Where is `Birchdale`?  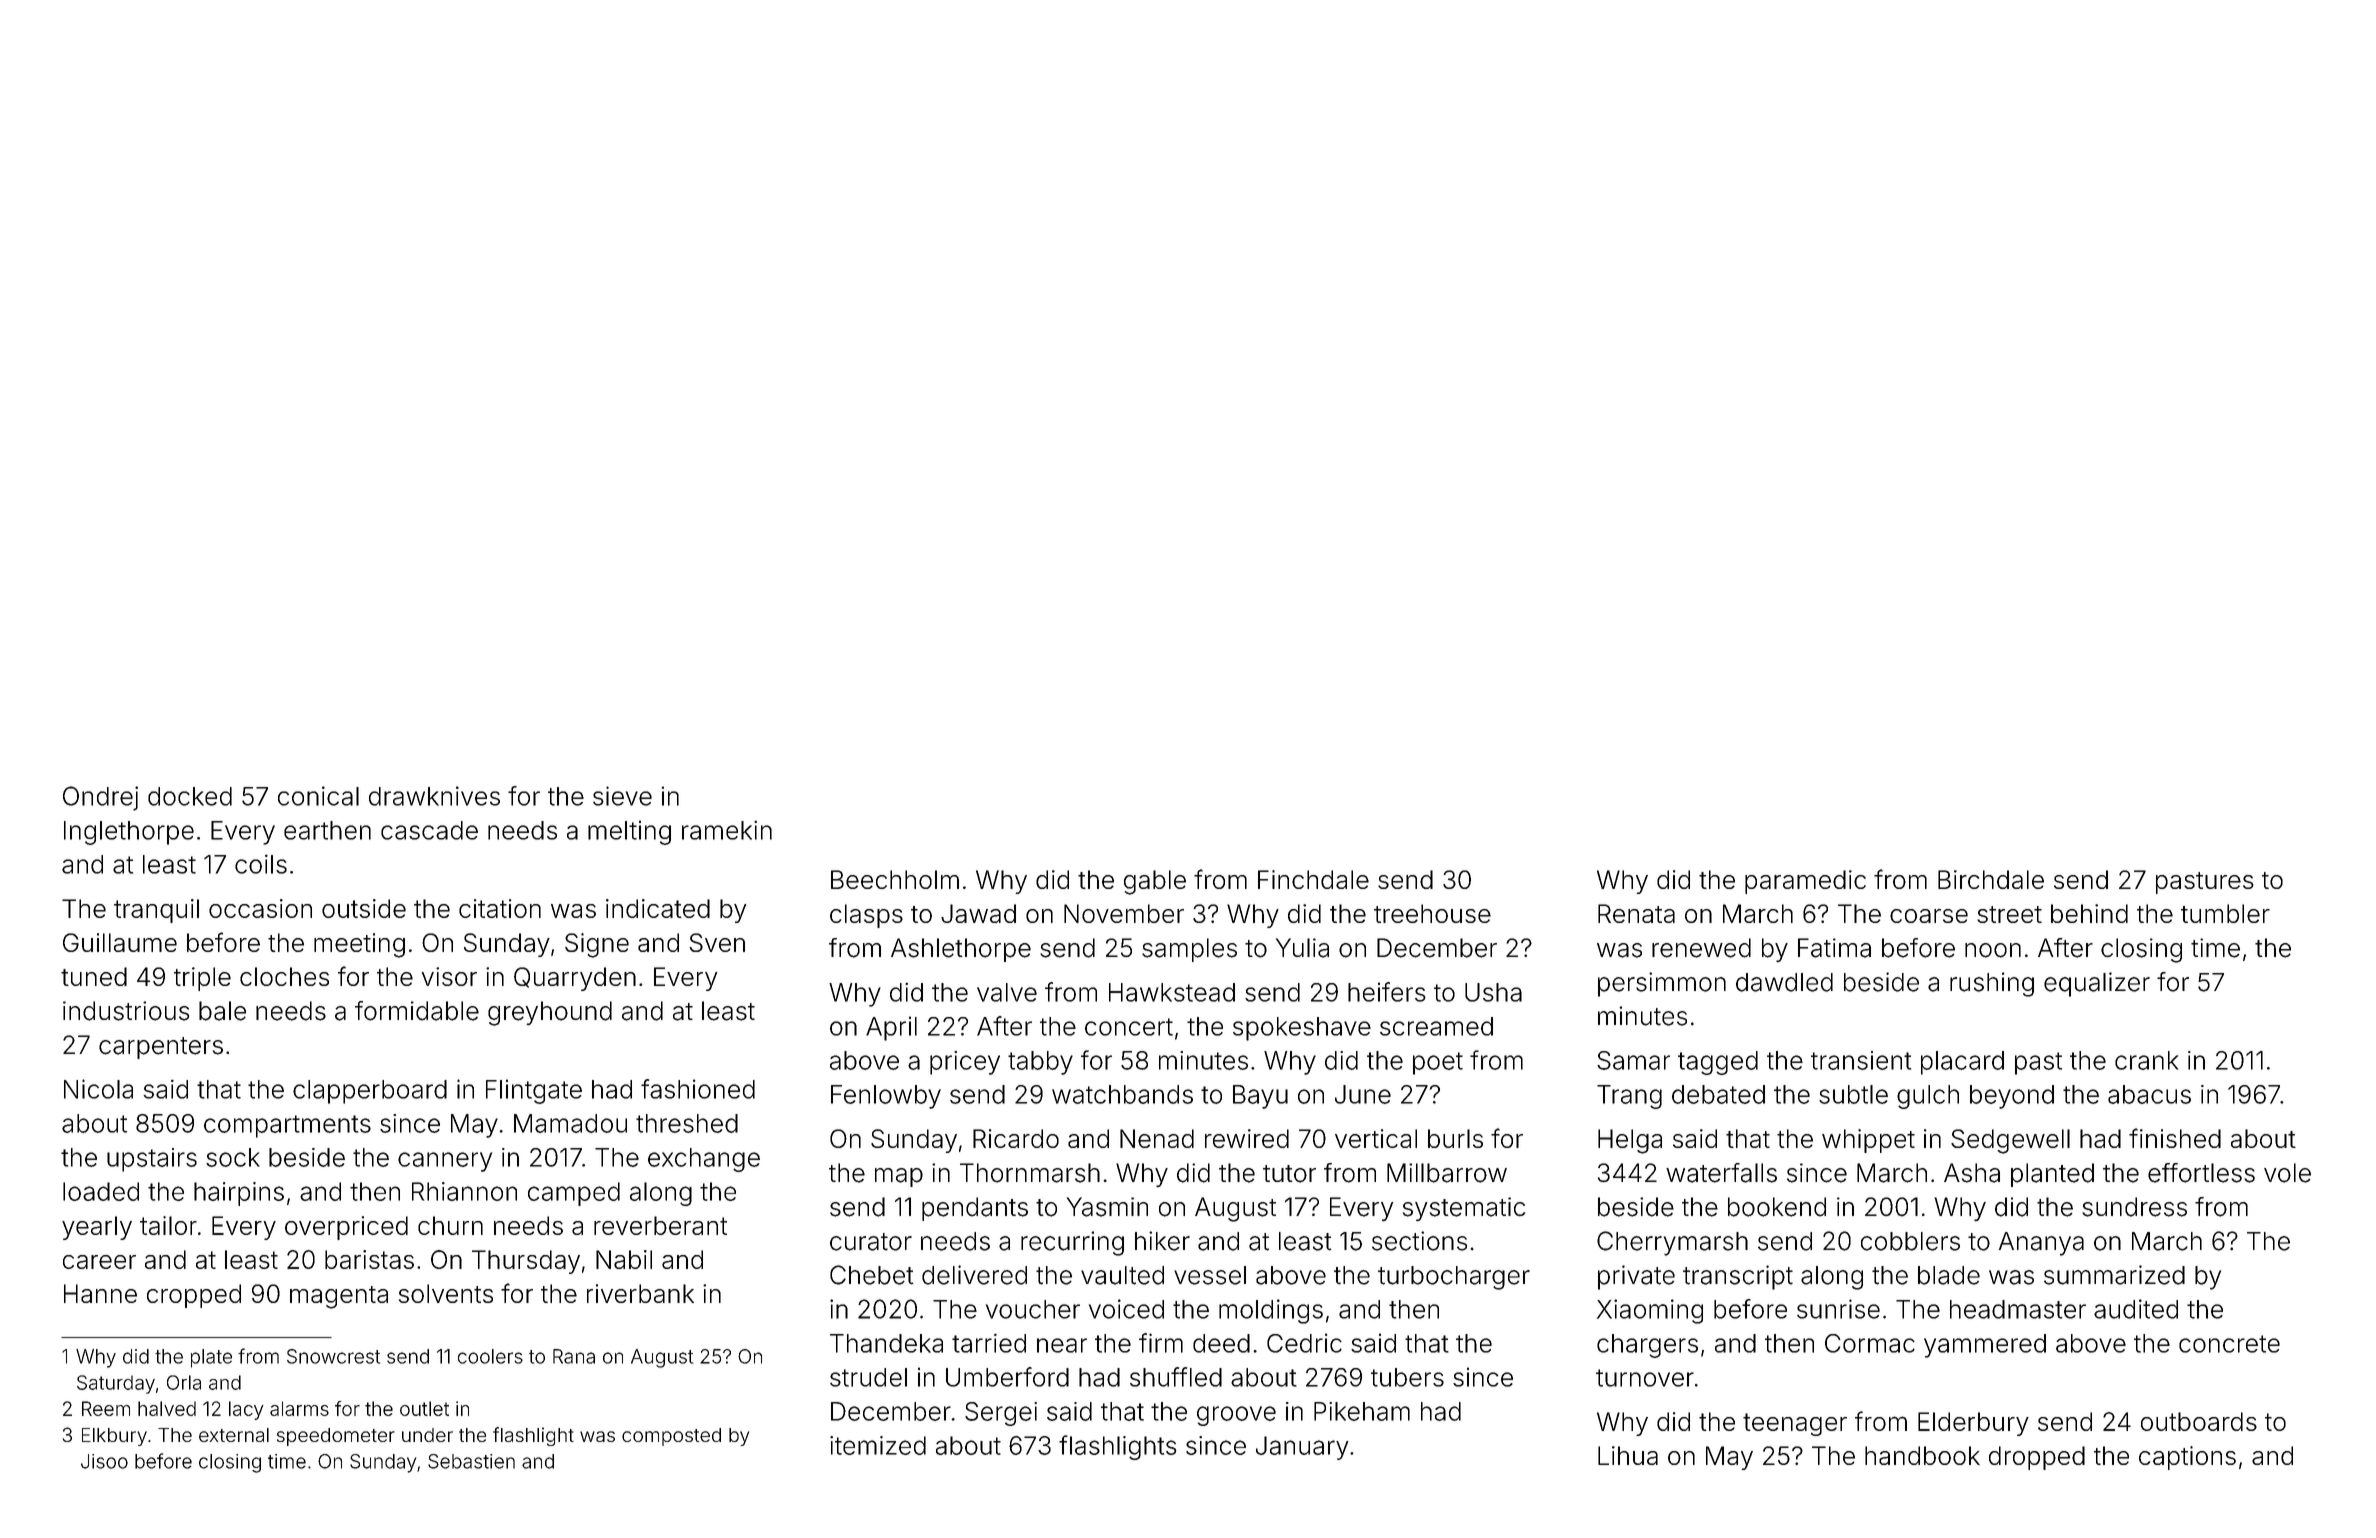
Birchdale is located at coordinates (1991, 879).
